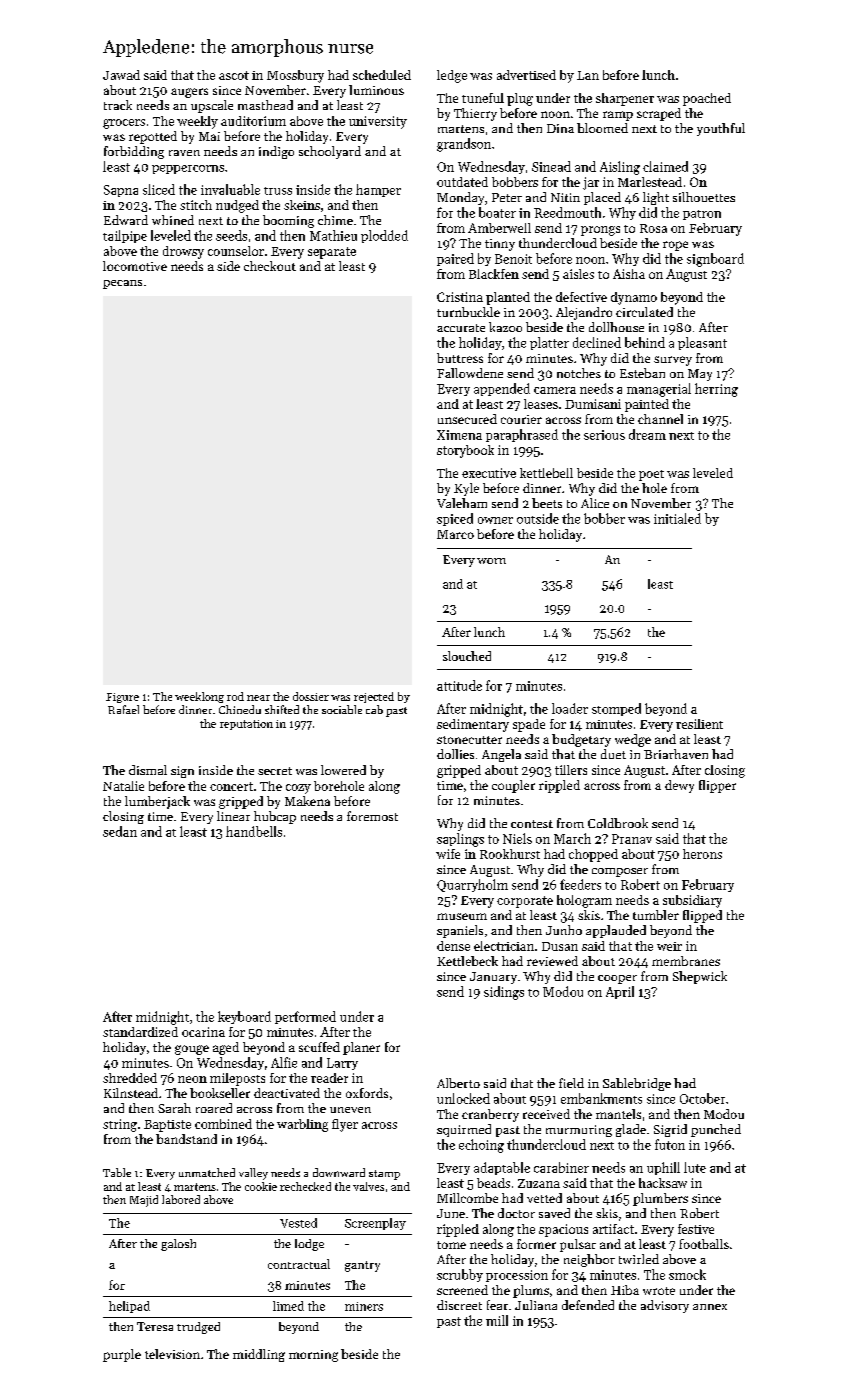 The image size is (849, 1400). Describe the element at coordinates (491, 561) in the document. I see `worn` at that location.
